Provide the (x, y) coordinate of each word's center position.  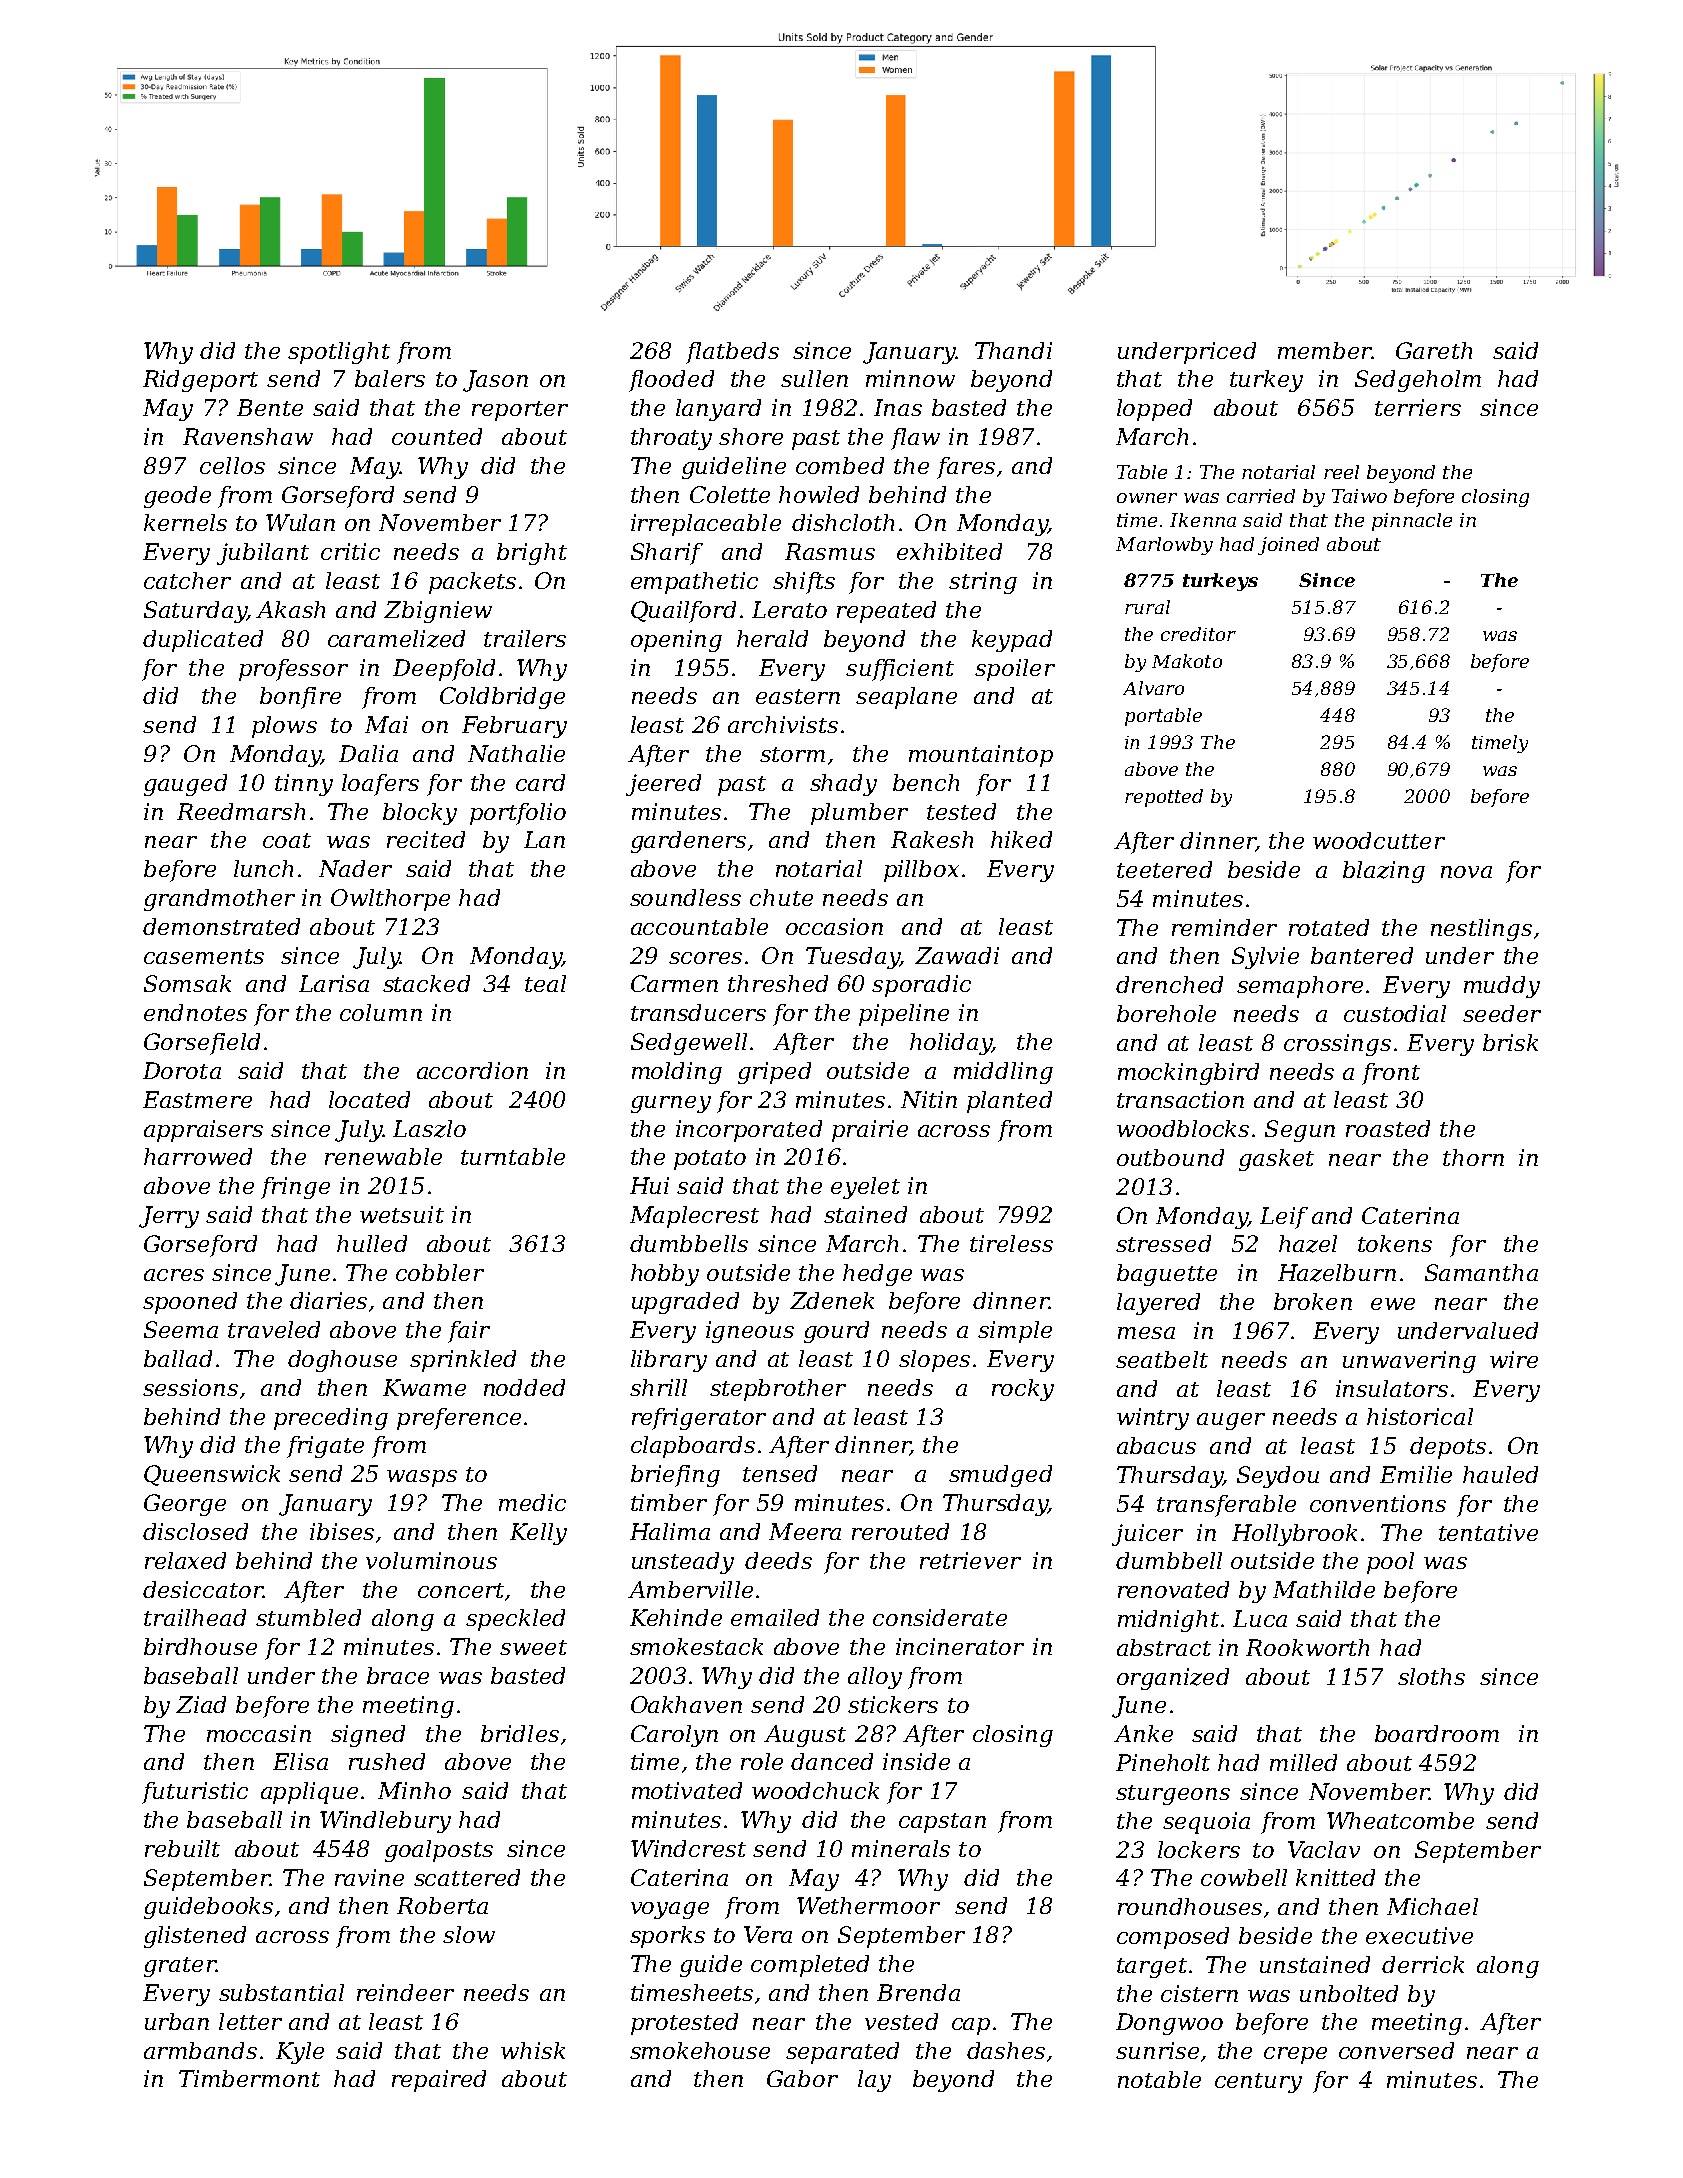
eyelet (865, 1188)
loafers (380, 785)
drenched (1169, 984)
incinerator (960, 1646)
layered (1158, 1304)
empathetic (694, 583)
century (1258, 2083)
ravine (369, 1877)
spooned (190, 1303)
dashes (1006, 2050)
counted (437, 436)
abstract (1164, 1647)
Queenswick (212, 1475)
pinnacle (1412, 522)
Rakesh (932, 839)
